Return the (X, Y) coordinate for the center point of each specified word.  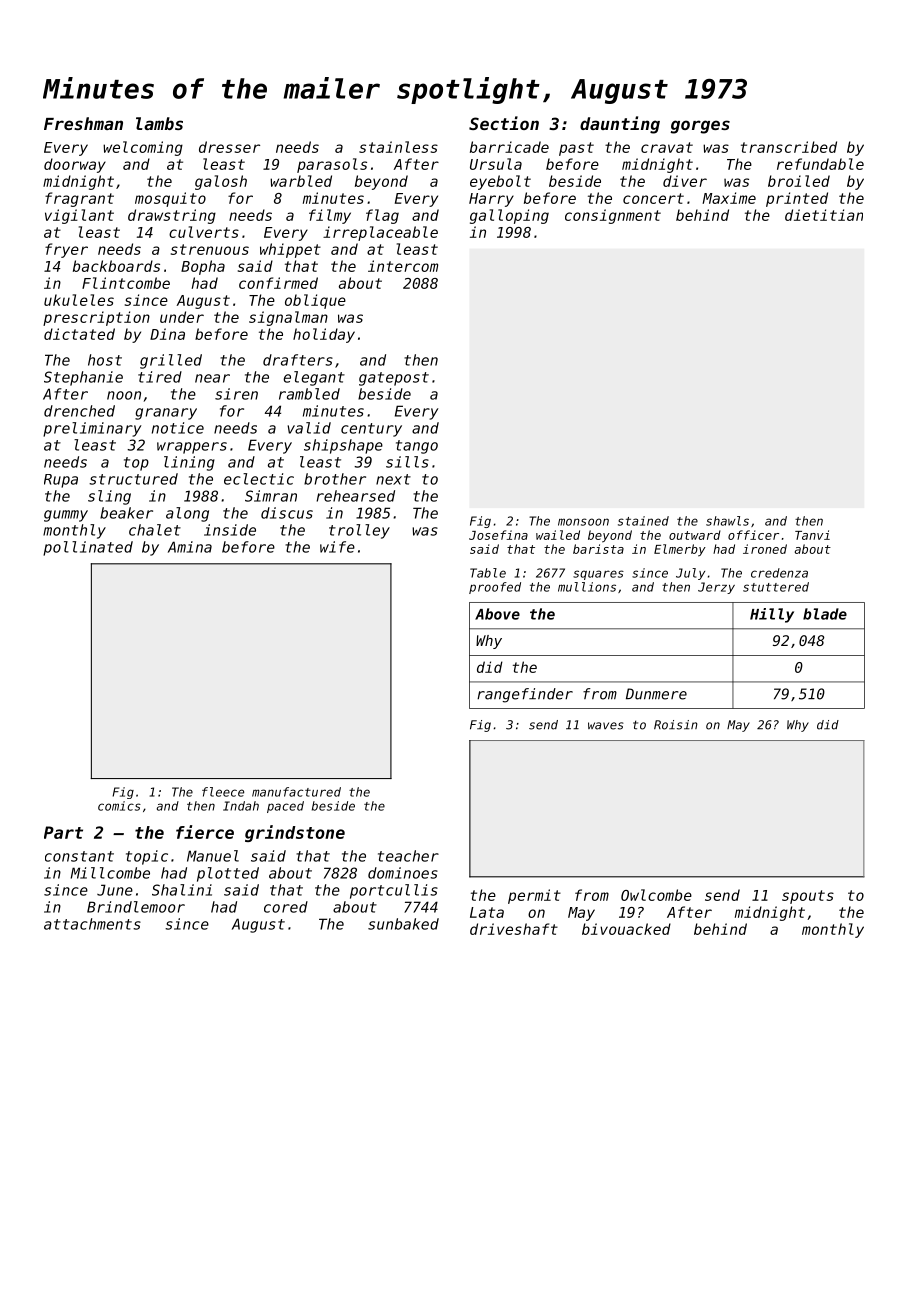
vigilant (79, 216)
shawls (727, 521)
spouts (808, 897)
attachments (92, 924)
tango (417, 447)
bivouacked (626, 929)
